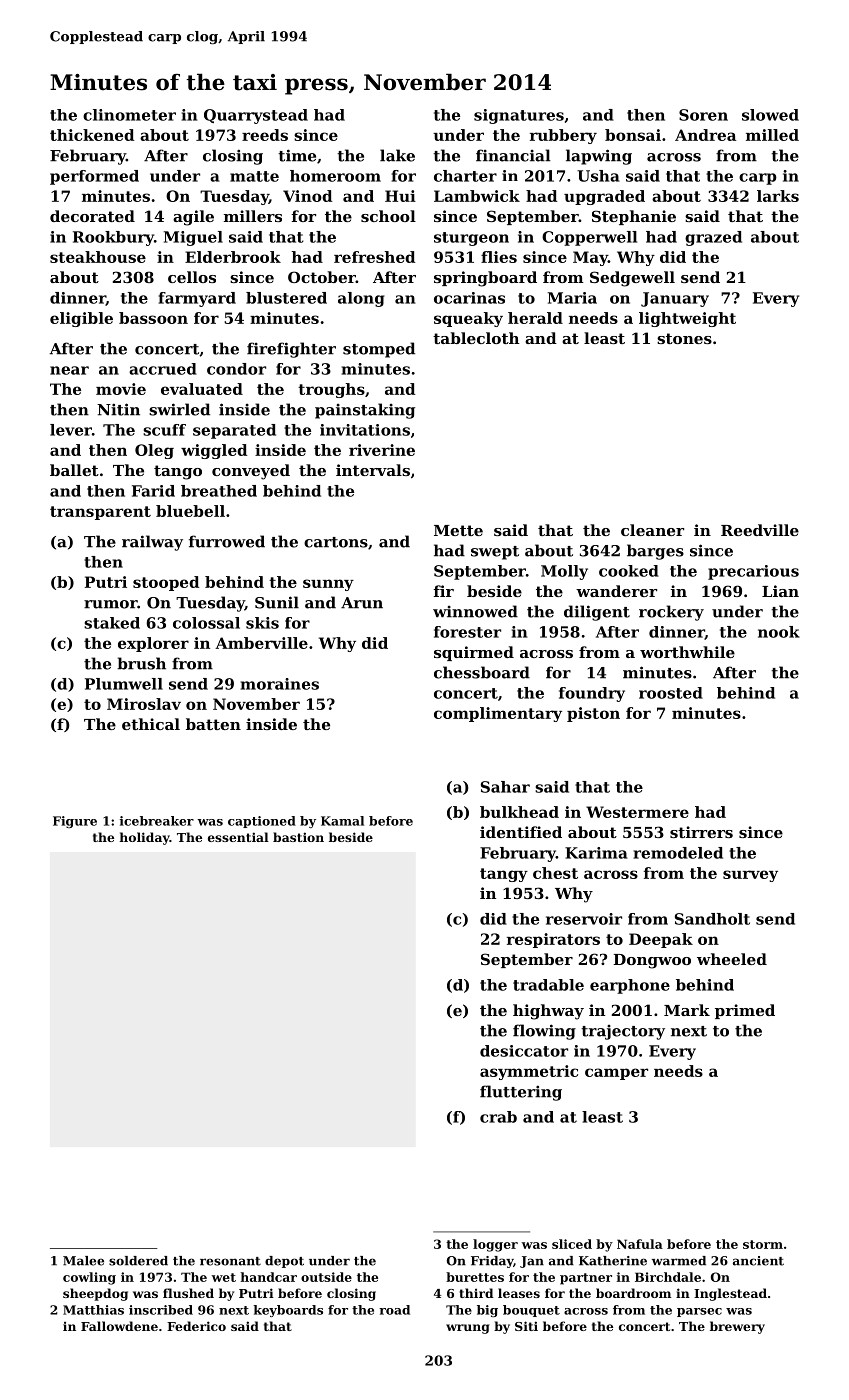 The height and width of the document is (1400, 849). What do you see at coordinates (458, 530) in the document?
I see `Mette` at bounding box center [458, 530].
